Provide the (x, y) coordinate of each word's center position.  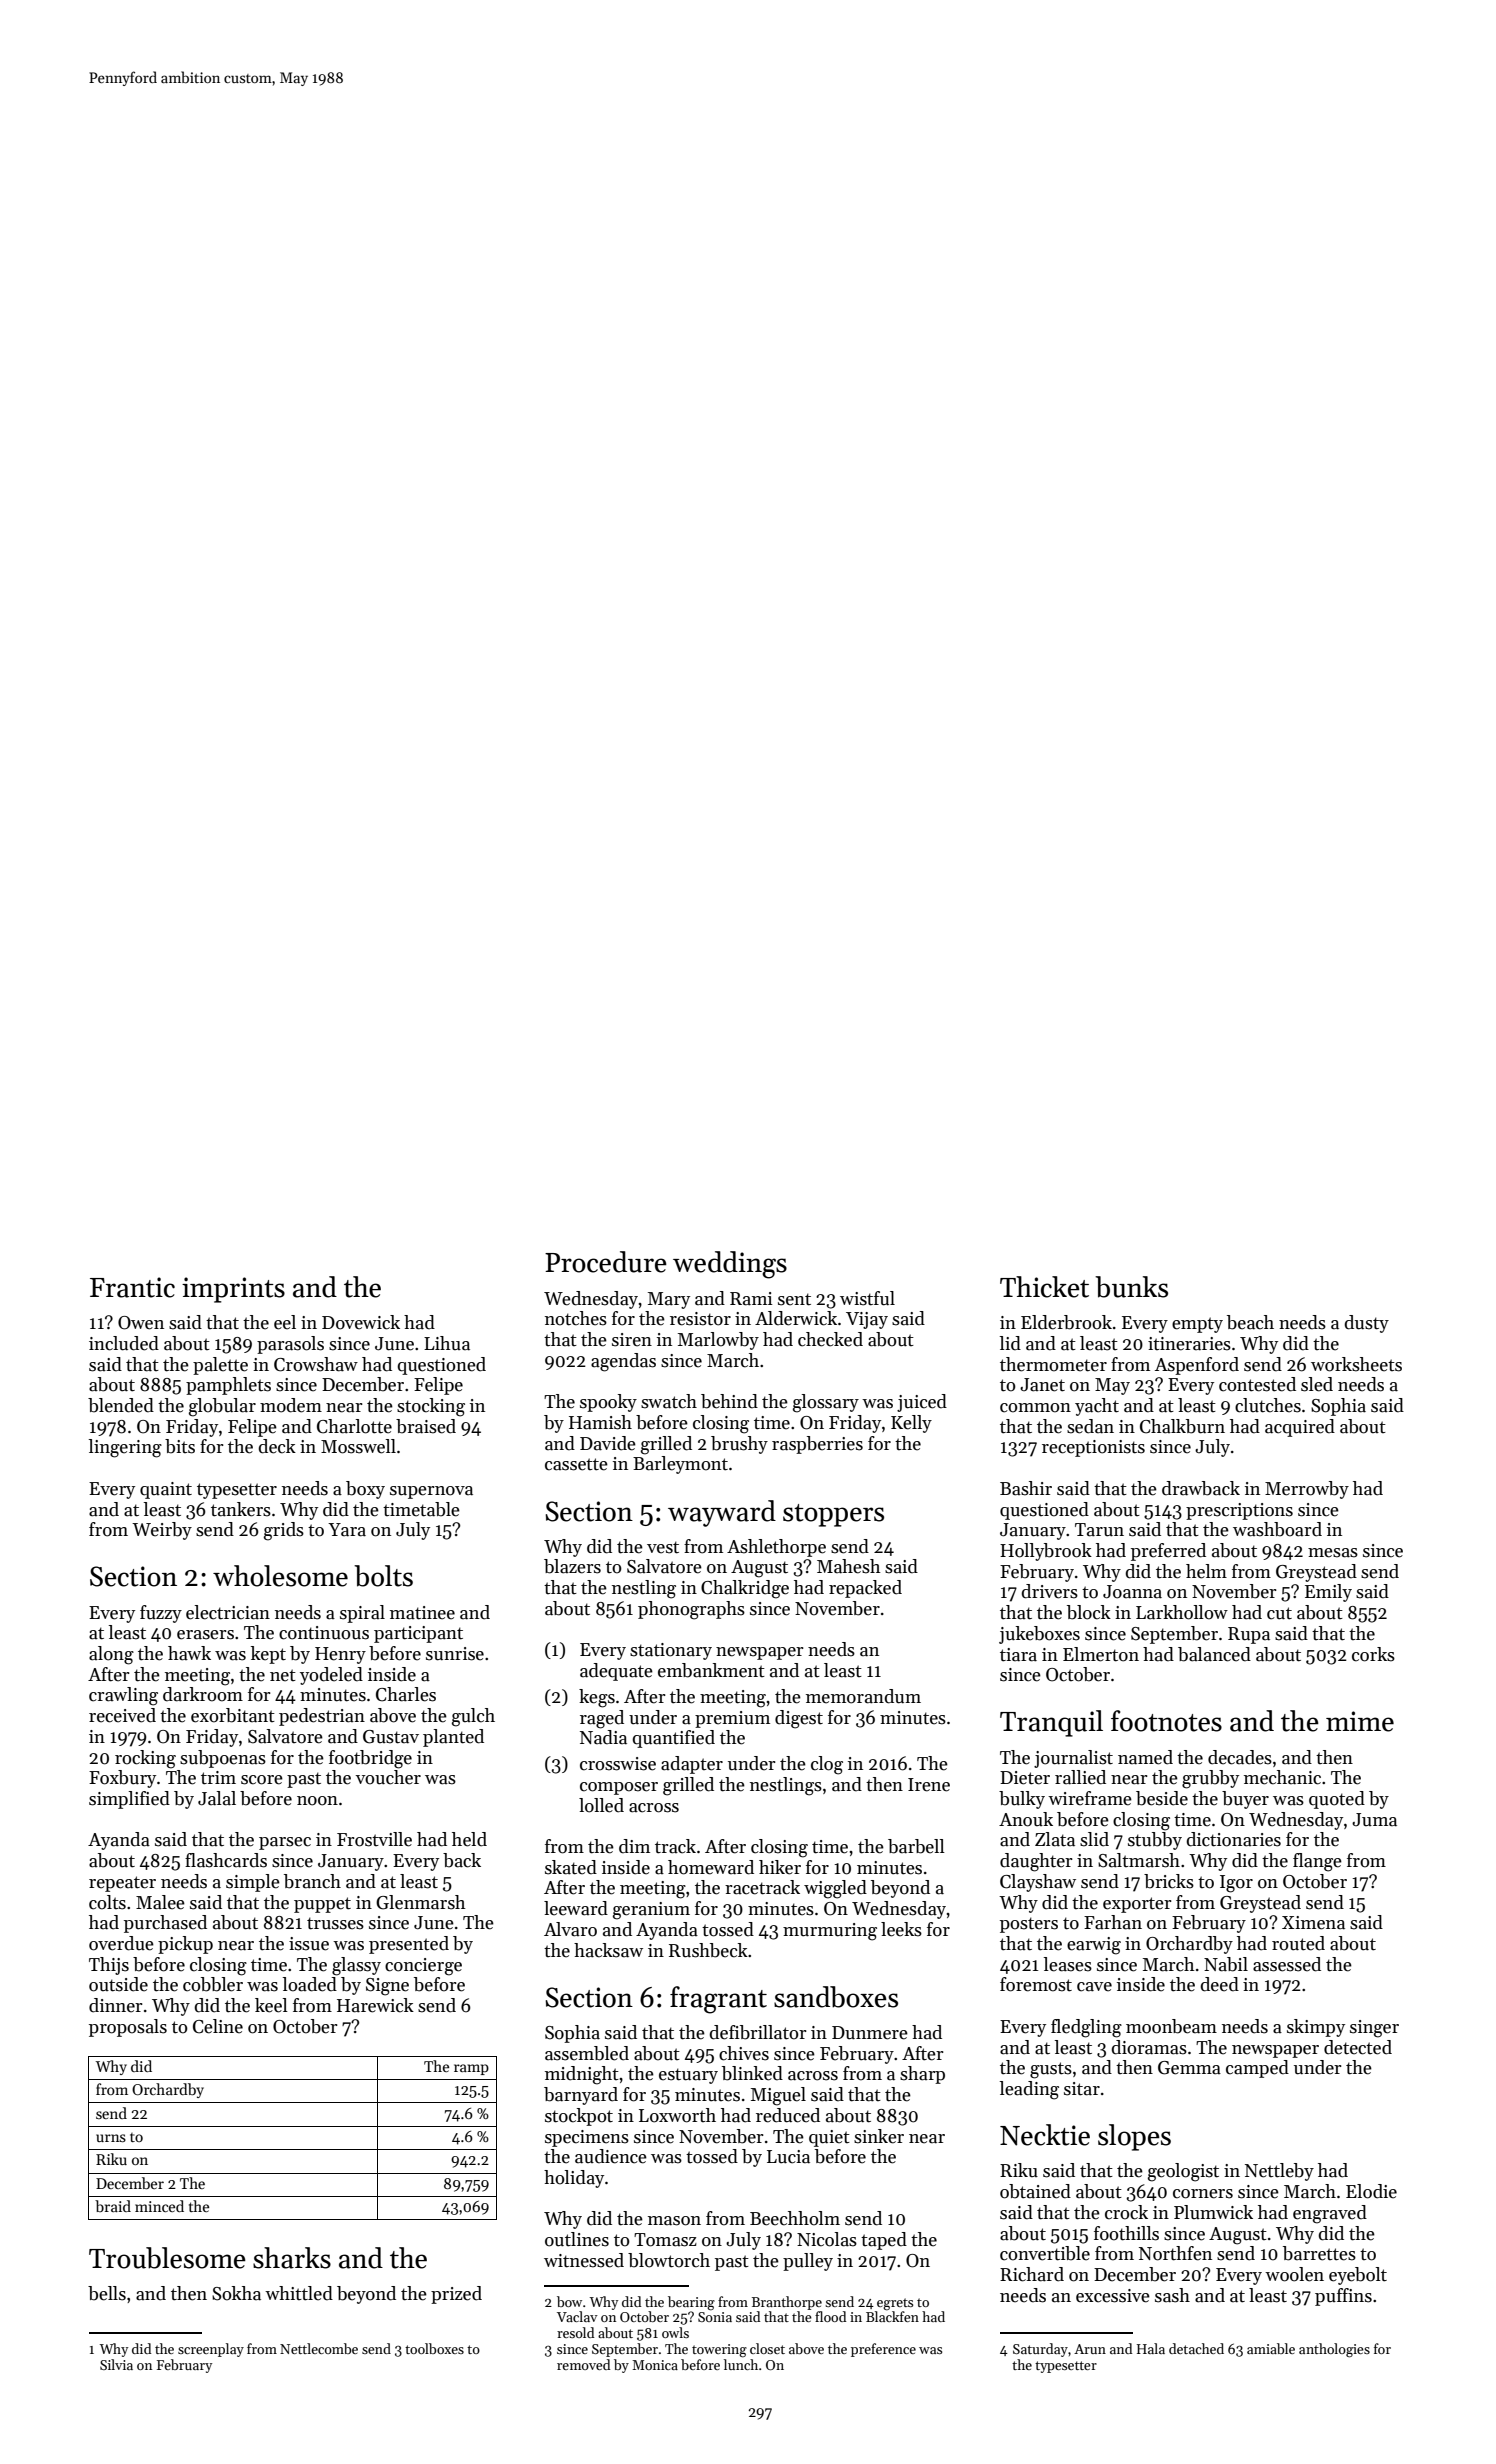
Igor (1236, 1884)
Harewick (375, 2005)
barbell (916, 1846)
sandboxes (836, 1997)
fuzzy (161, 1614)
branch (312, 1881)
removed (583, 2364)
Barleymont (680, 1465)
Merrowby (1307, 1490)
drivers (1050, 1591)
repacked (865, 1589)
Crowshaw (316, 1364)
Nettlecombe (319, 2348)
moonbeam (1171, 2026)
